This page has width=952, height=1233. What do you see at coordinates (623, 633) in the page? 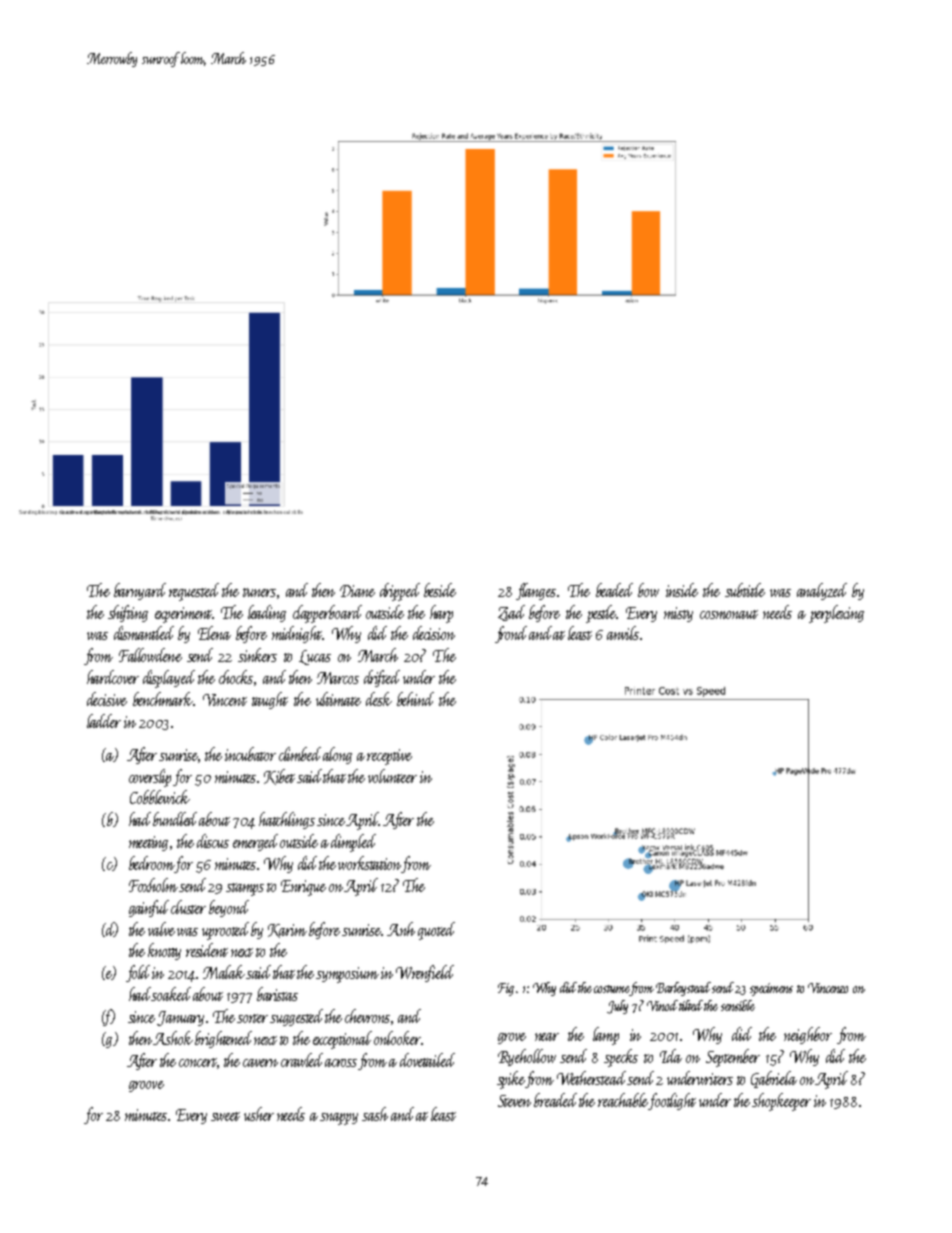
I see `anvils` at bounding box center [623, 633].
